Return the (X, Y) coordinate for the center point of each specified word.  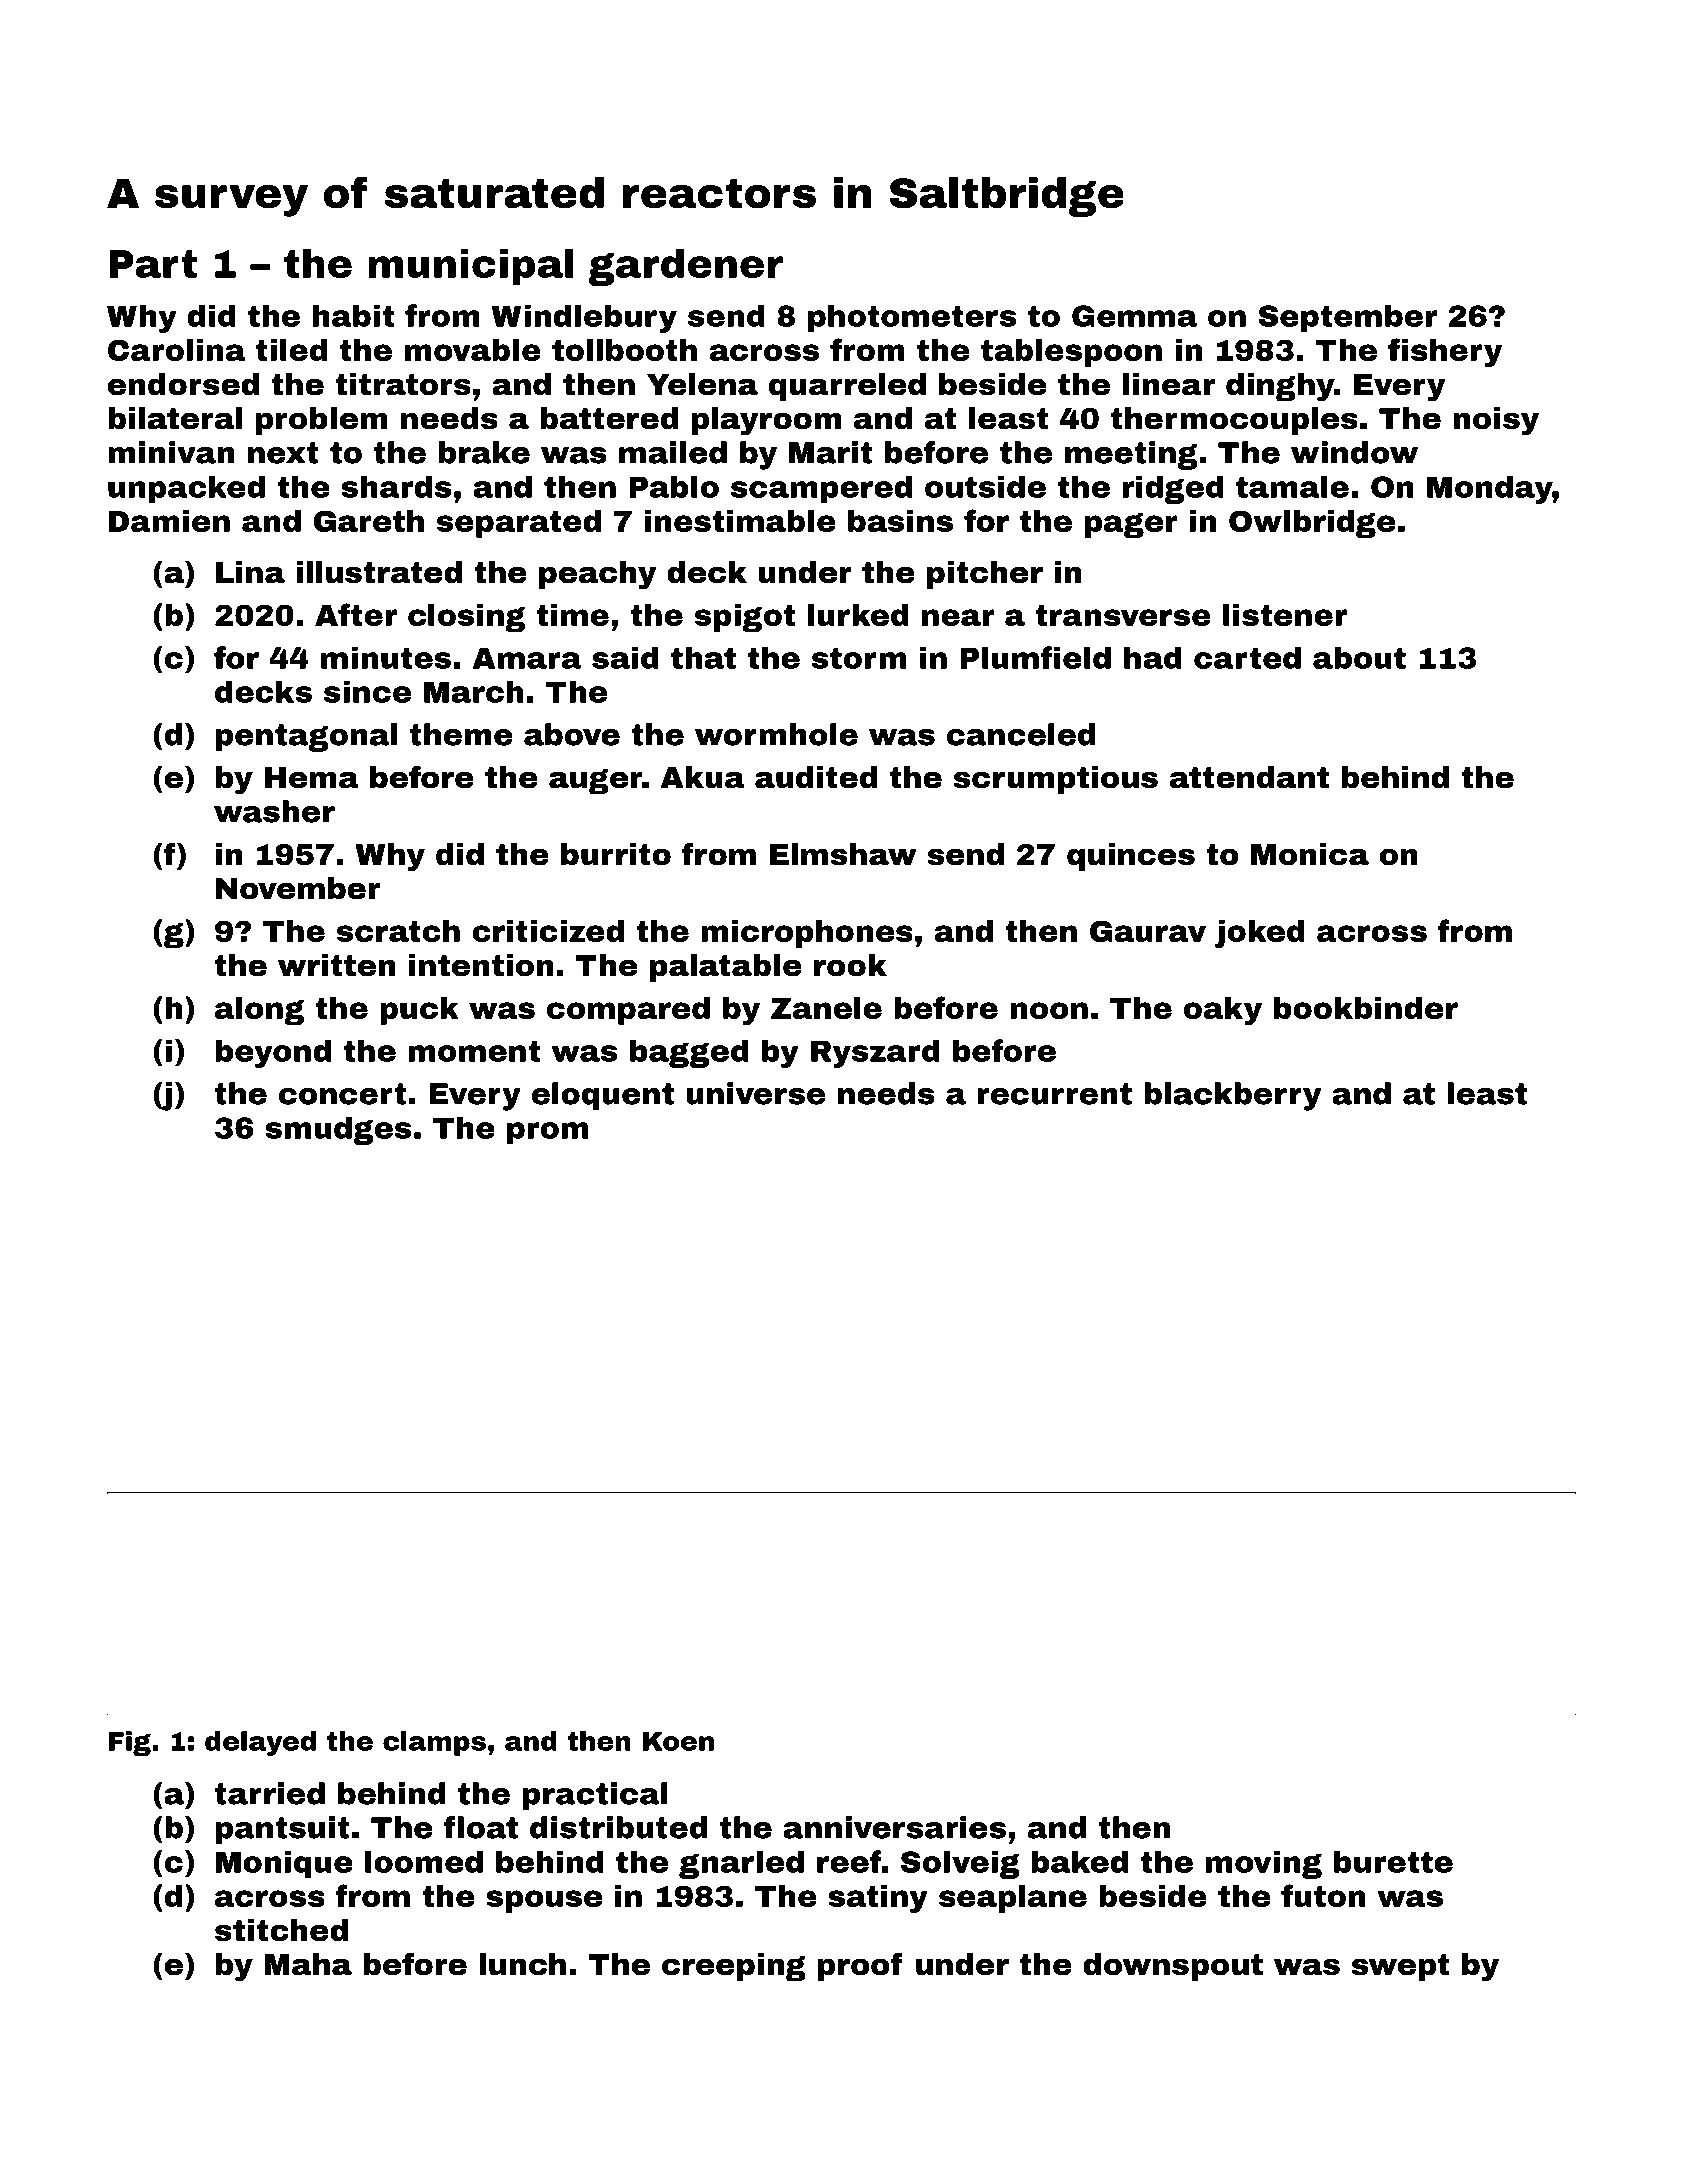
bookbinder (1366, 1008)
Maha (308, 1964)
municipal (470, 267)
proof (860, 1966)
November (298, 888)
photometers (912, 318)
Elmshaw (843, 854)
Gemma (1134, 316)
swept (1401, 1967)
